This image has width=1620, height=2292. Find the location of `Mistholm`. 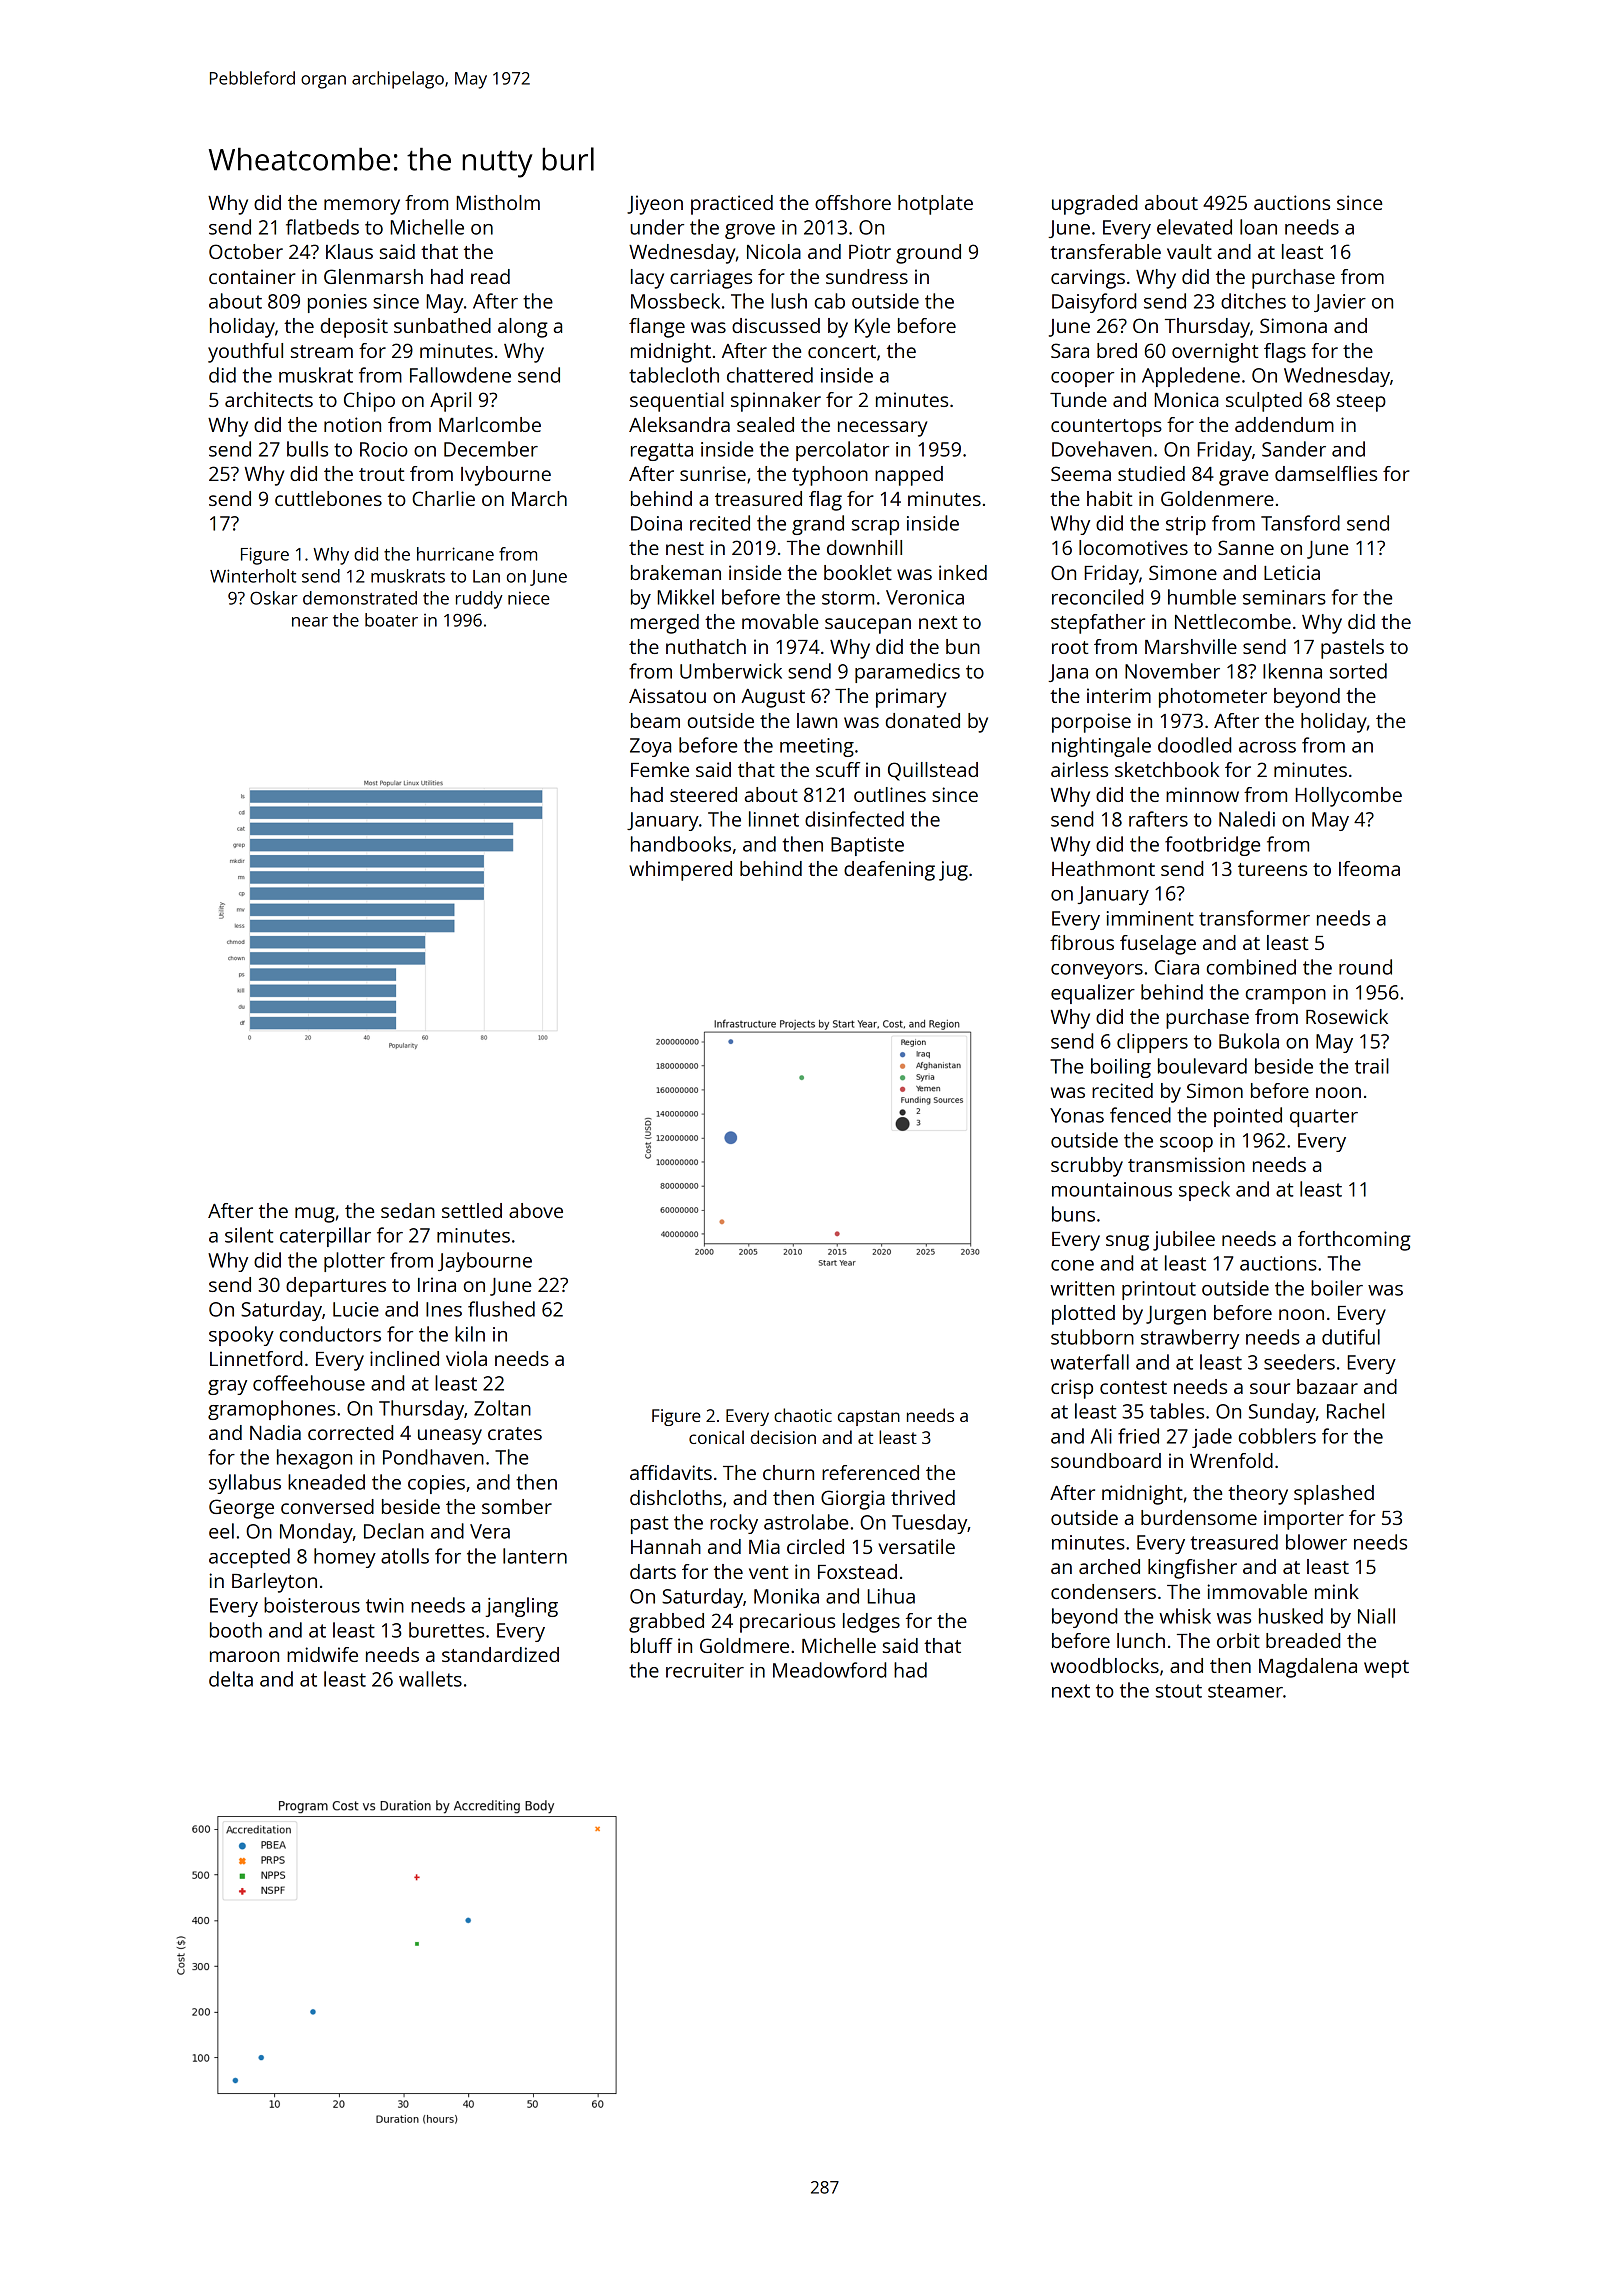

Mistholm is located at coordinates (498, 202).
